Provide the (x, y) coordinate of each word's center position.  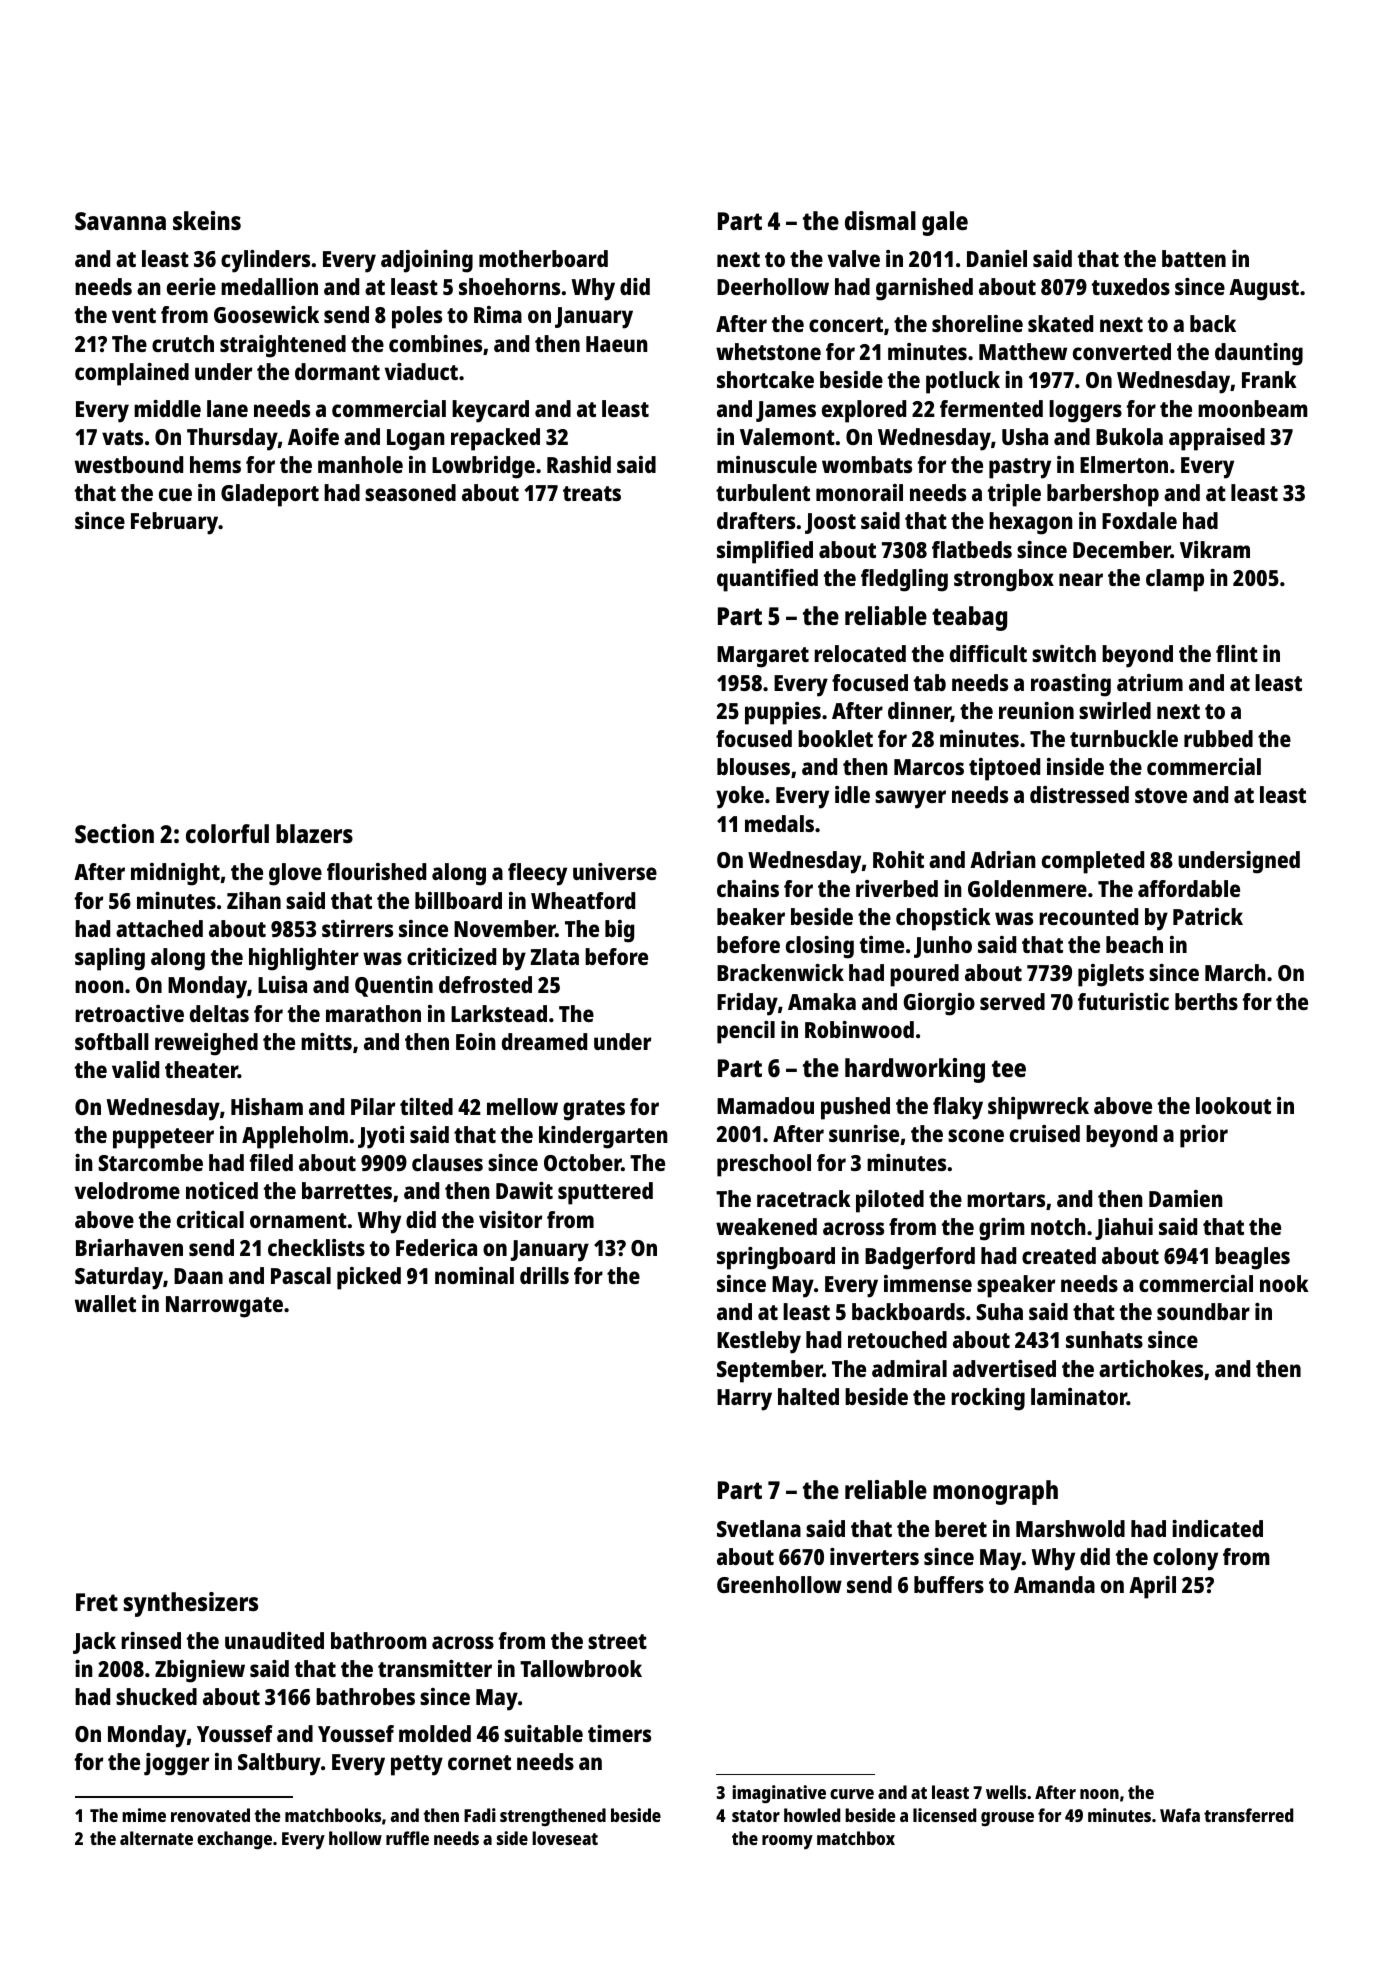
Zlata (555, 956)
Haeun (617, 344)
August (1264, 290)
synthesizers (191, 1604)
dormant (337, 371)
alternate (156, 1838)
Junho (943, 947)
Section (114, 833)
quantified (767, 580)
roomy (787, 1842)
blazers (314, 833)
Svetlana (759, 1528)
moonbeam (1253, 408)
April (1152, 1587)
